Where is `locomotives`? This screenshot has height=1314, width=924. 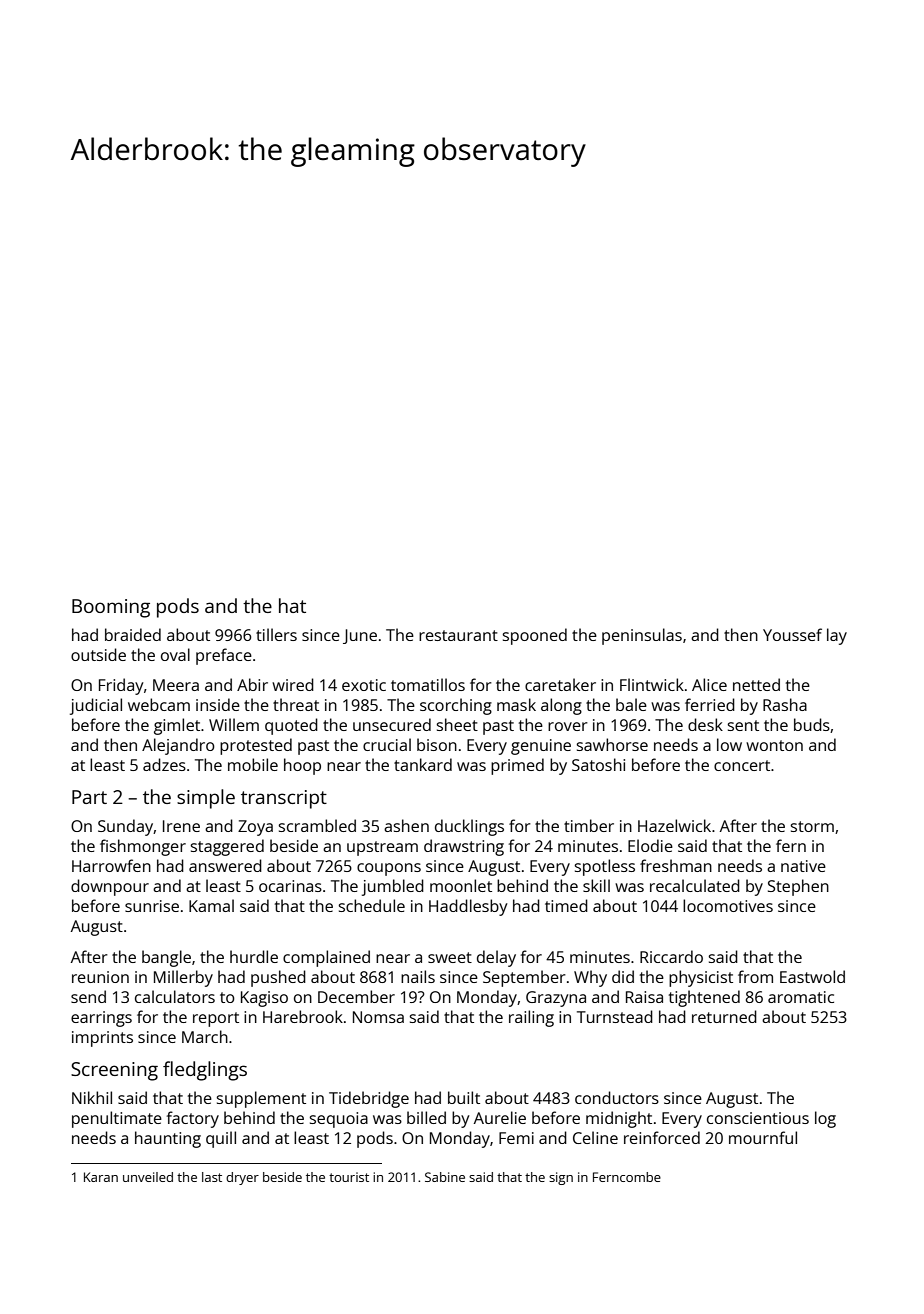
locomotives is located at coordinates (728, 905).
